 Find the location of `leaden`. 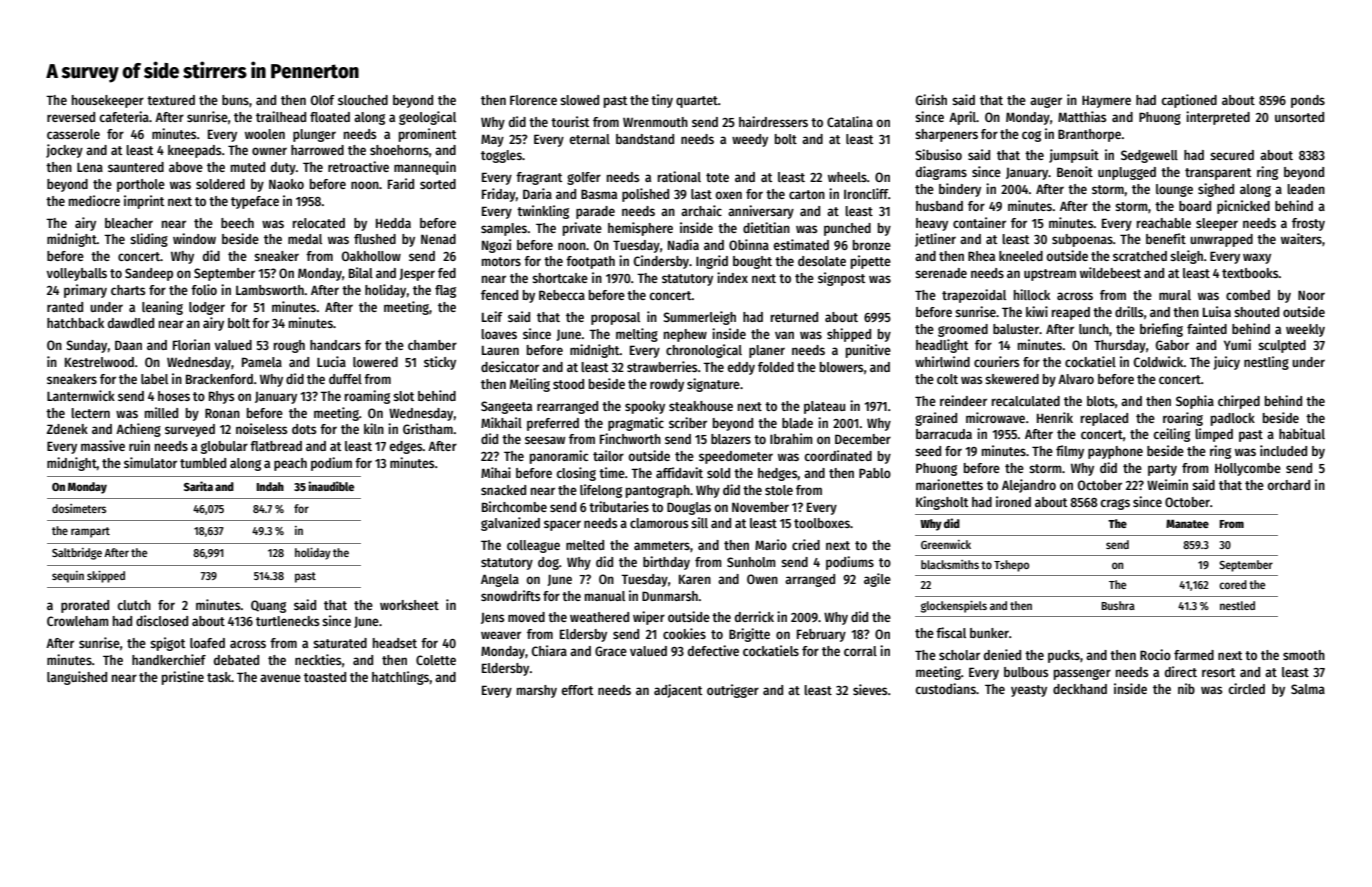

leaden is located at coordinates (1306, 189).
